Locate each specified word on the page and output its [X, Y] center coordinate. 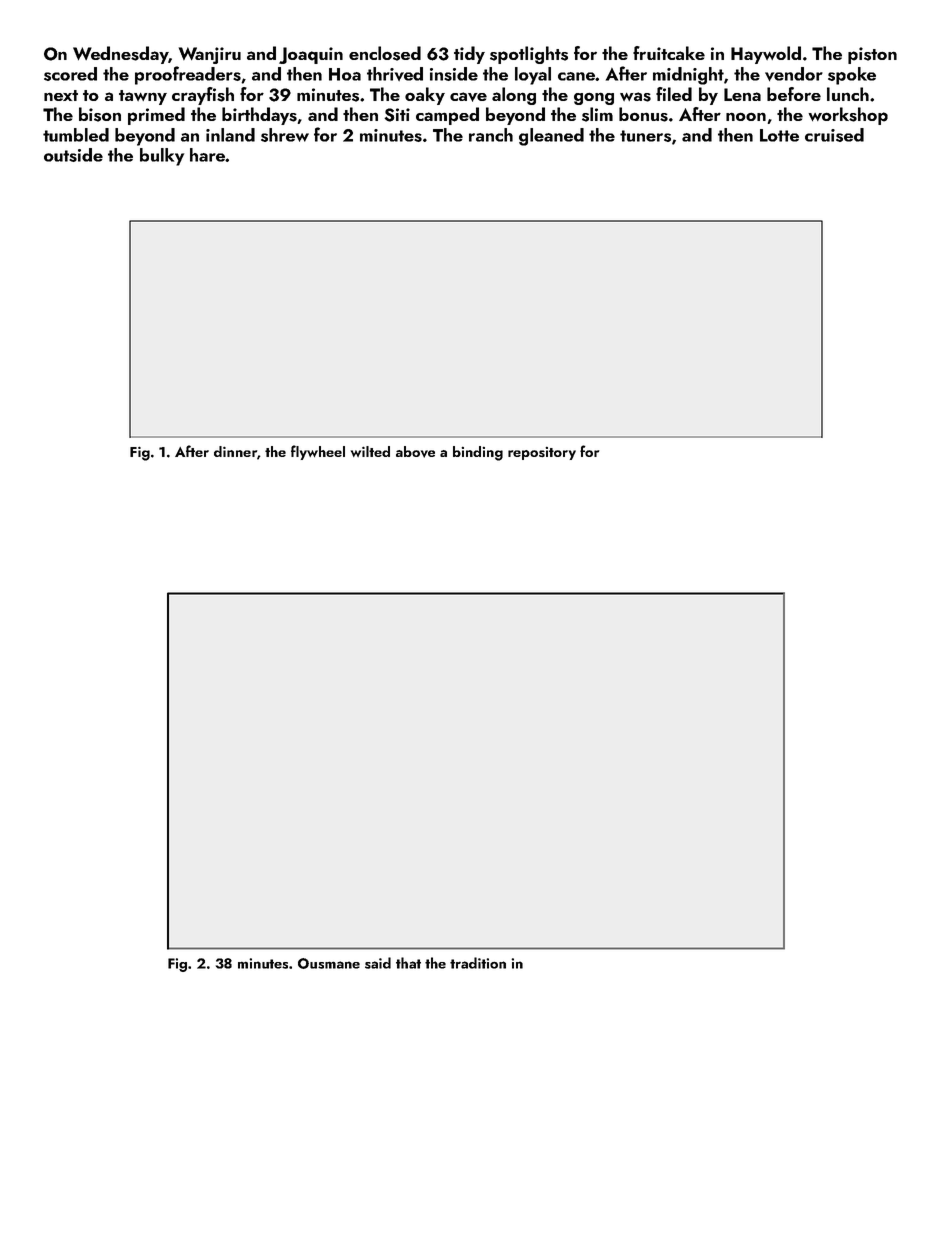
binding [478, 453]
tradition [478, 963]
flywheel [318, 452]
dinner [235, 451]
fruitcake [669, 53]
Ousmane [329, 963]
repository [542, 453]
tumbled [76, 135]
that [408, 963]
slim [597, 114]
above [415, 452]
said [378, 963]
